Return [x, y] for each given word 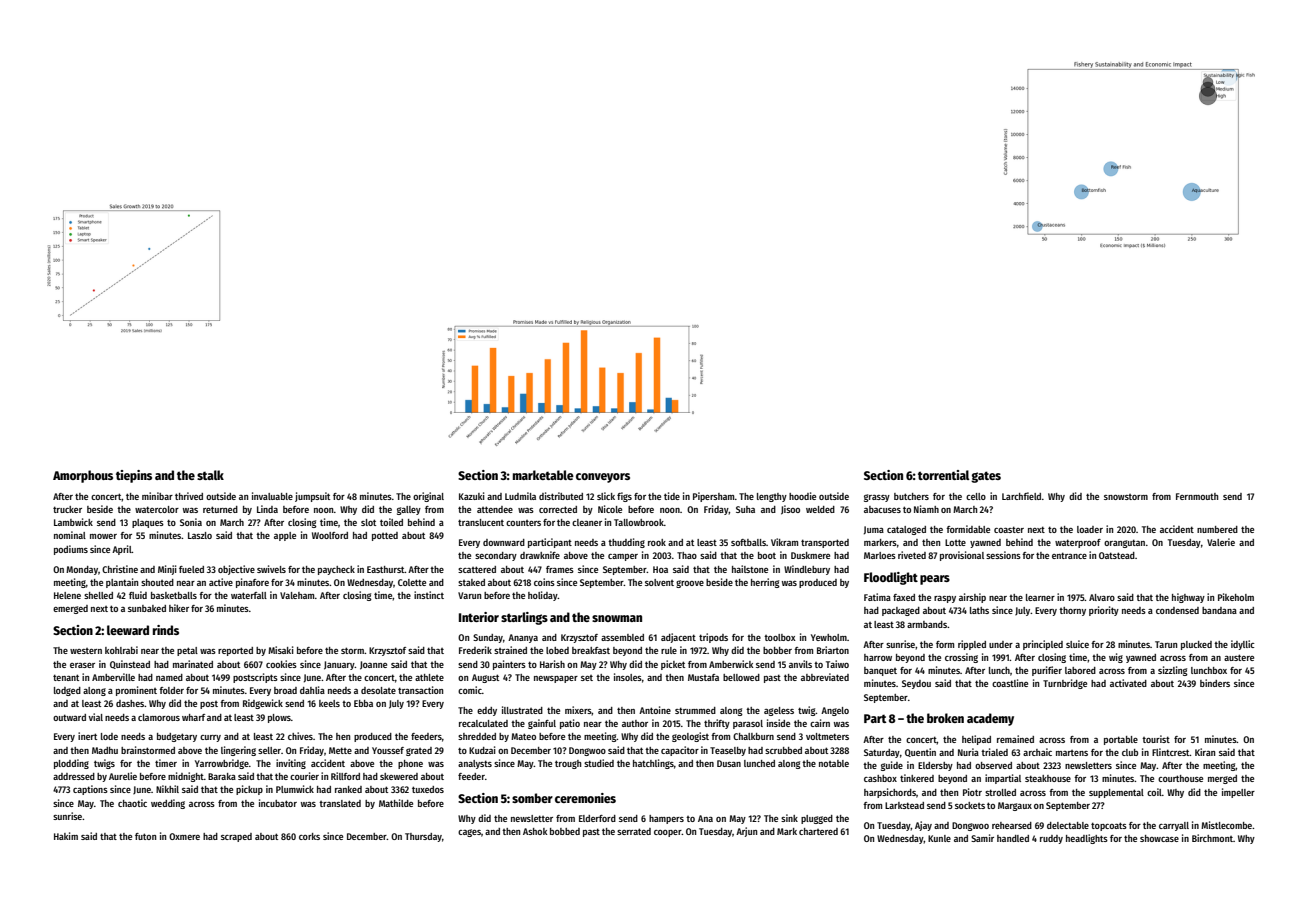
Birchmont [1212, 838]
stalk [210, 475]
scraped [236, 837]
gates [986, 477]
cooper [668, 833]
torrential [943, 475]
